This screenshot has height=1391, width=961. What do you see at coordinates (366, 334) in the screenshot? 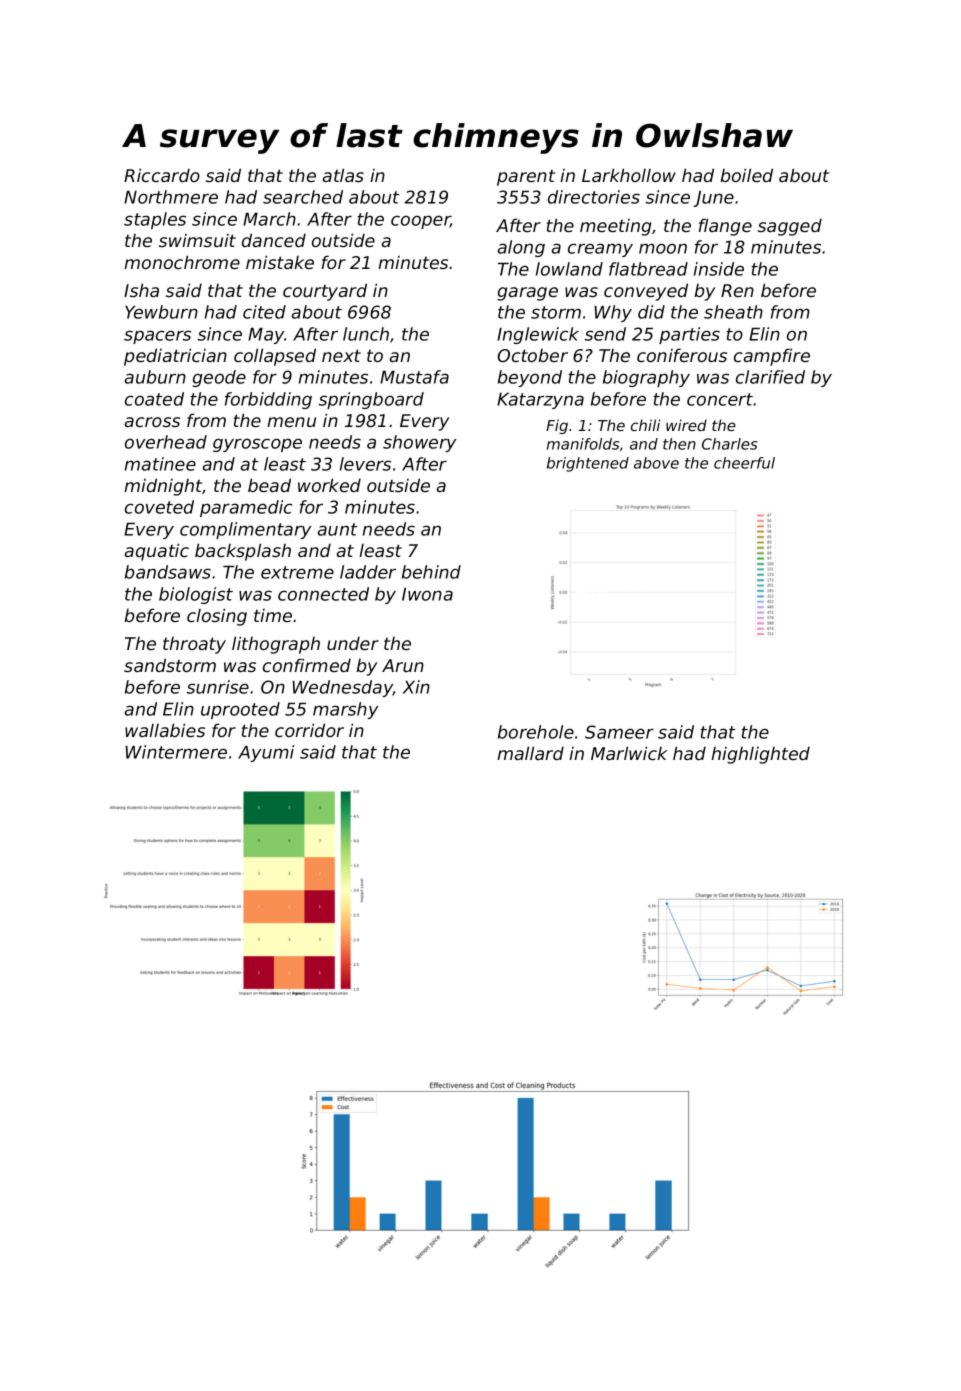
I see `lunch` at bounding box center [366, 334].
